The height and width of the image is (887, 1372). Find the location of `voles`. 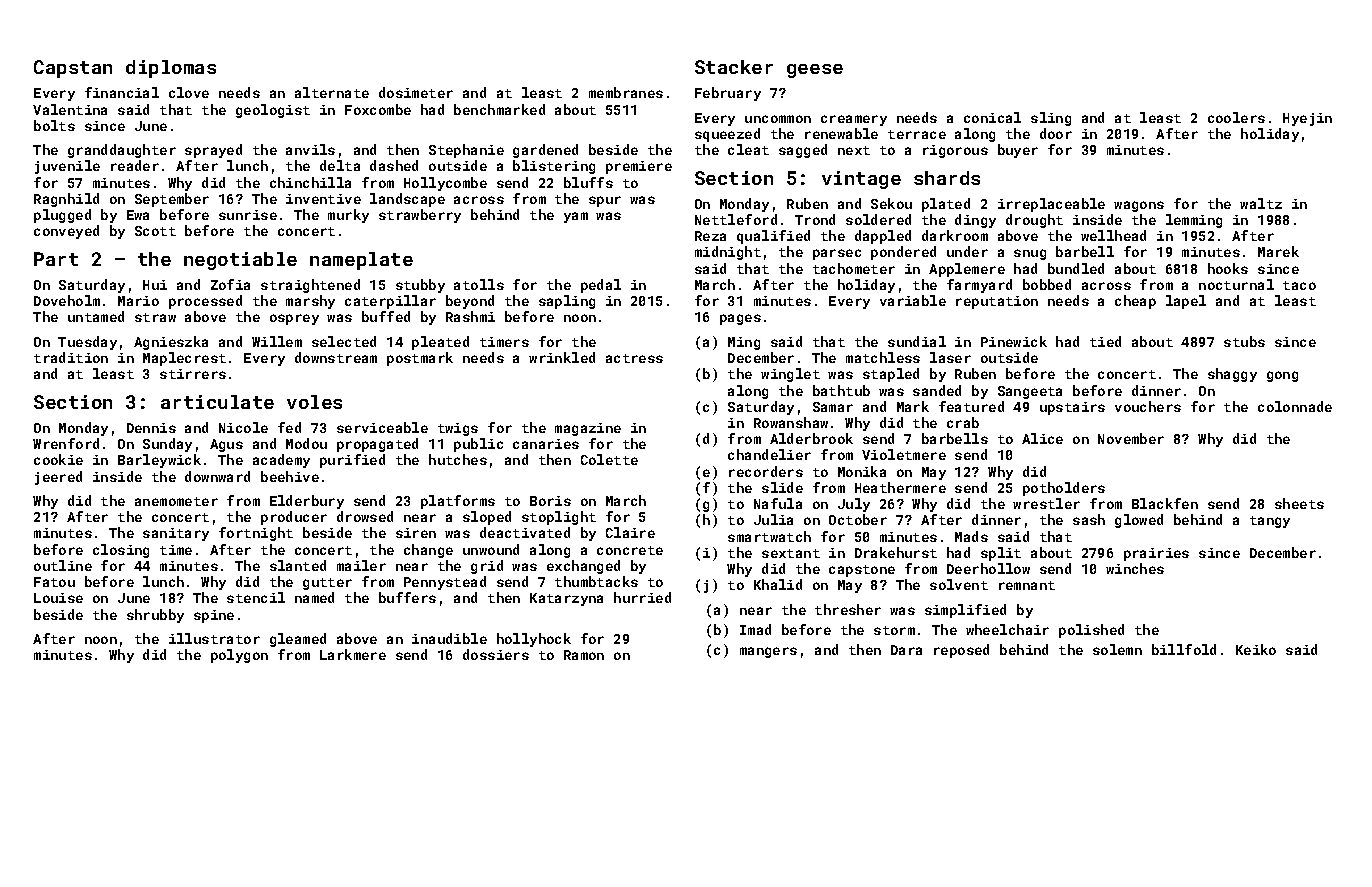

voles is located at coordinates (314, 402).
